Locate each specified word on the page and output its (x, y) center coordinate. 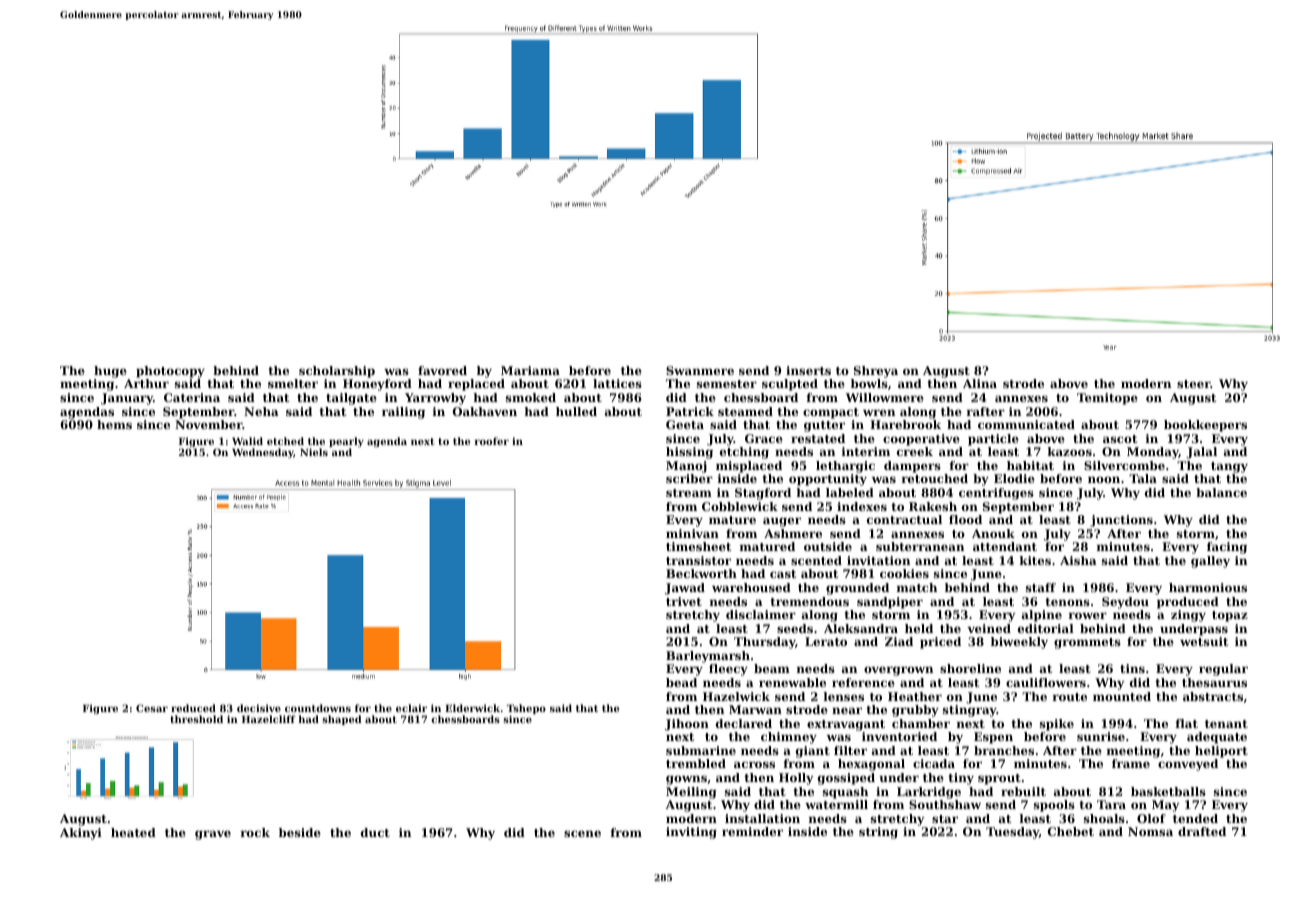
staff (1041, 587)
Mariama (530, 370)
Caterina (192, 397)
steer (1194, 384)
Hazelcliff (268, 719)
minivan (692, 533)
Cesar (152, 708)
